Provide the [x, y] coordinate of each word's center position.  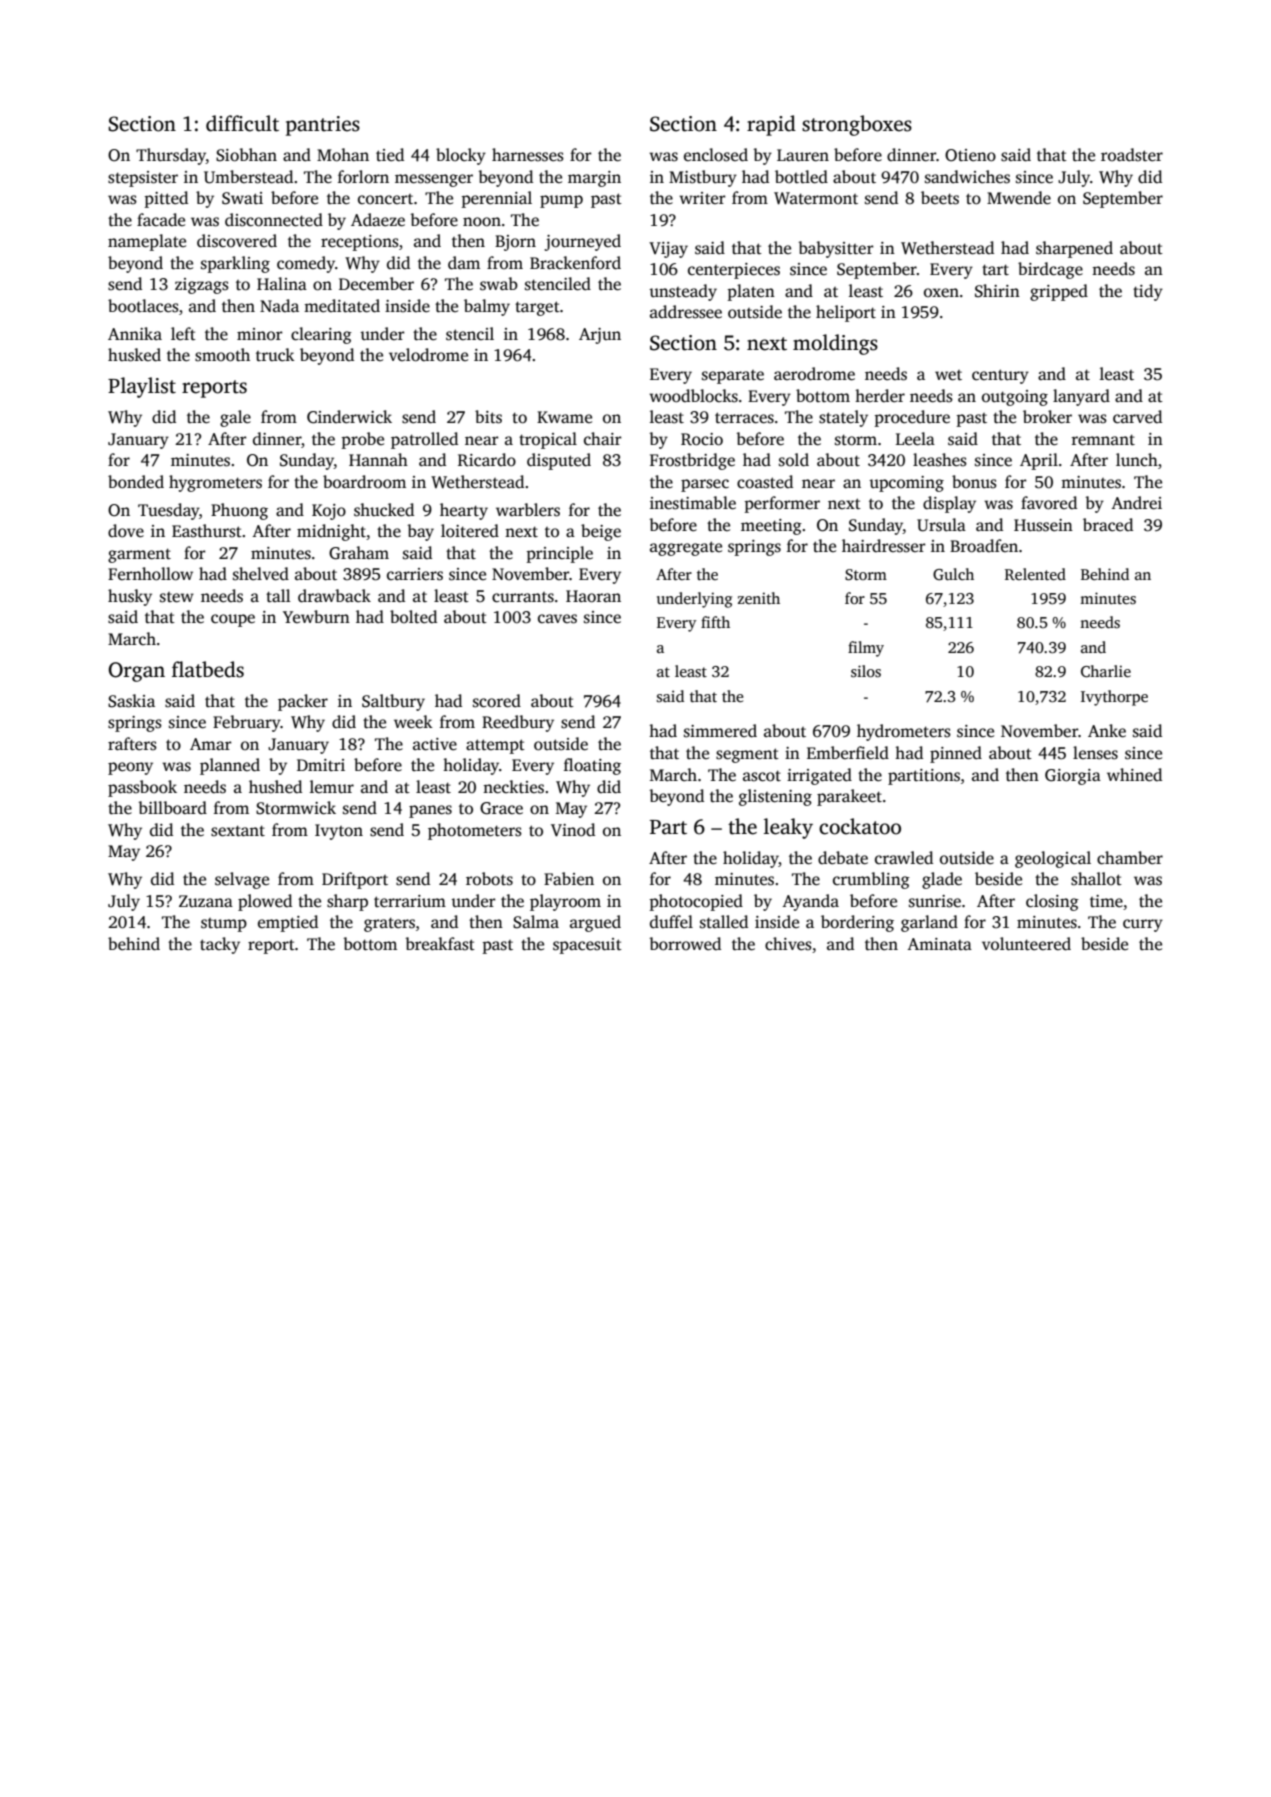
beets [940, 198]
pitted [166, 199]
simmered [720, 731]
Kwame [564, 417]
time [1106, 901]
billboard [172, 808]
